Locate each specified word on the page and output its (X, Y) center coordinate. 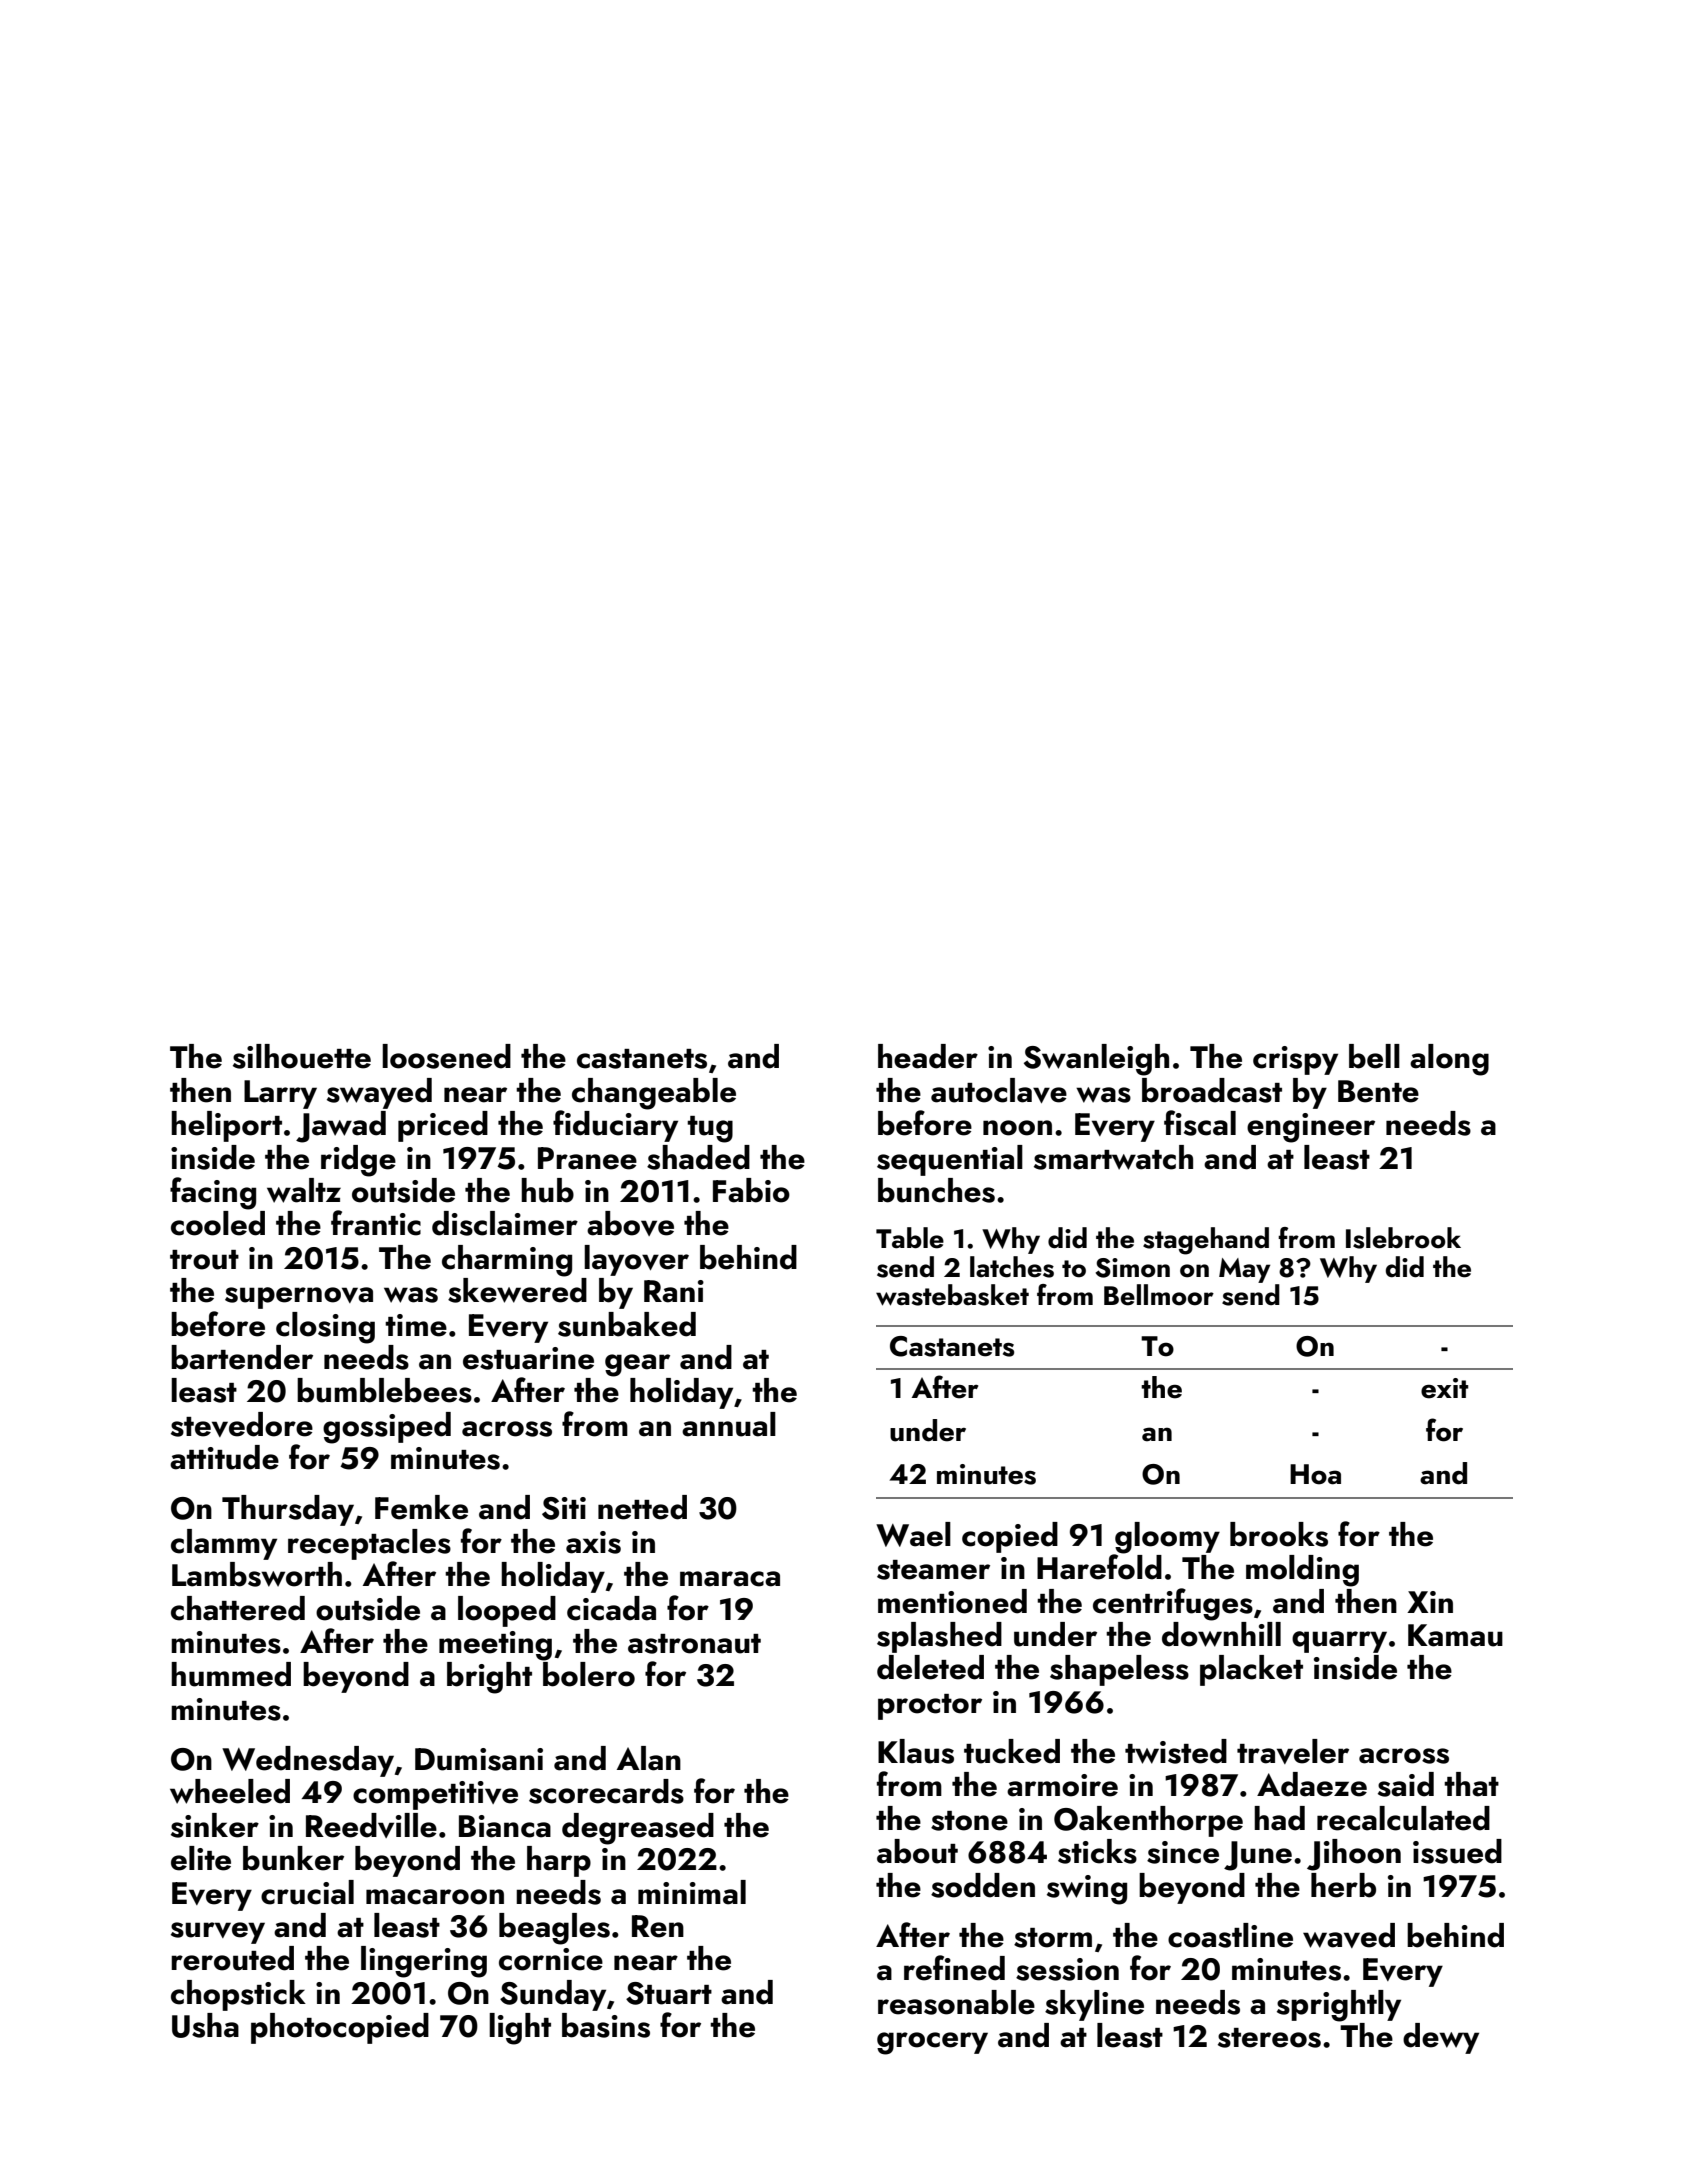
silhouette (302, 1056)
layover (636, 1260)
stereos (1269, 2038)
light (520, 2029)
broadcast (1212, 1090)
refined (954, 1968)
